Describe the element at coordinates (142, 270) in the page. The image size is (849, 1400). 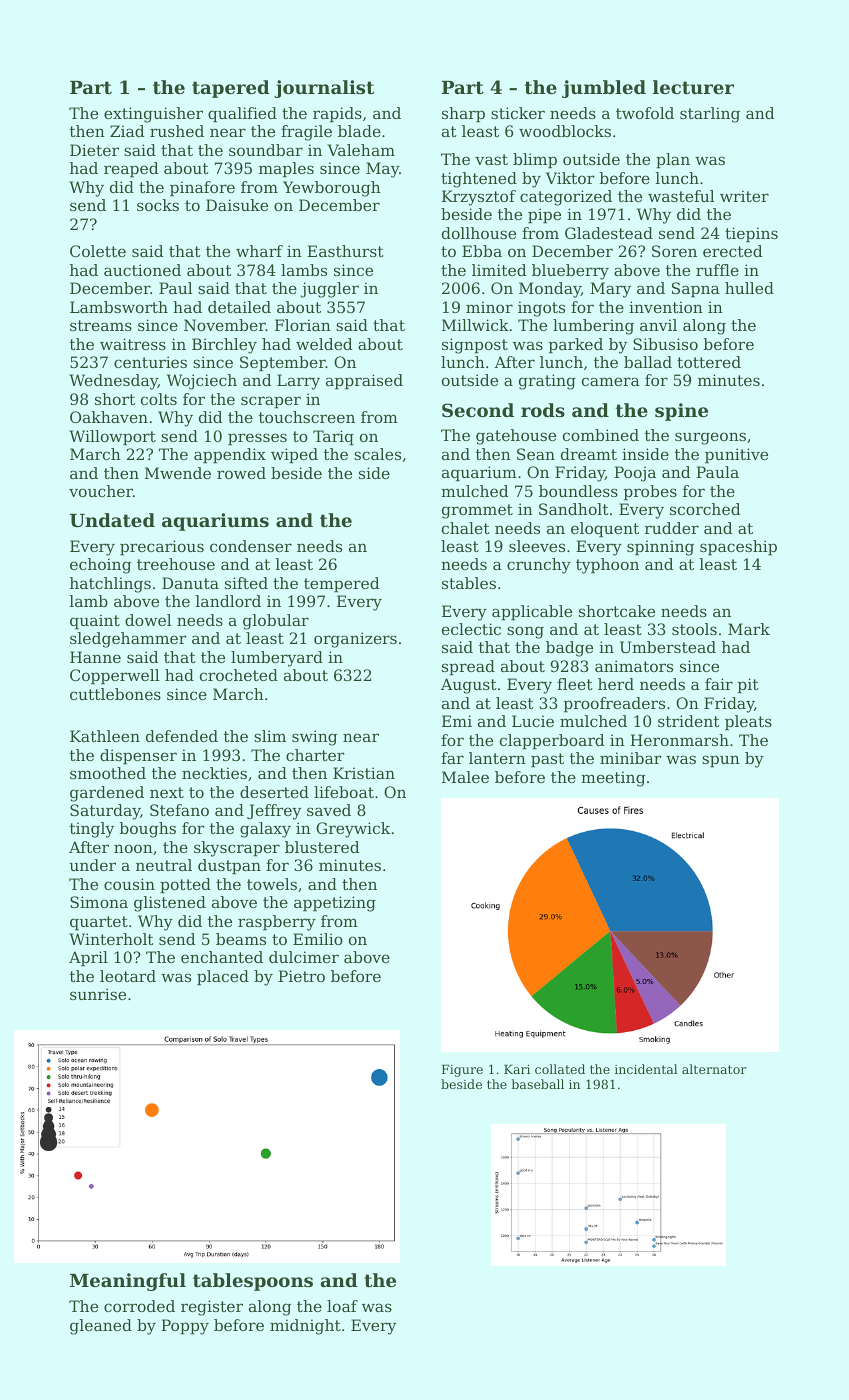
I see `auctioned` at that location.
